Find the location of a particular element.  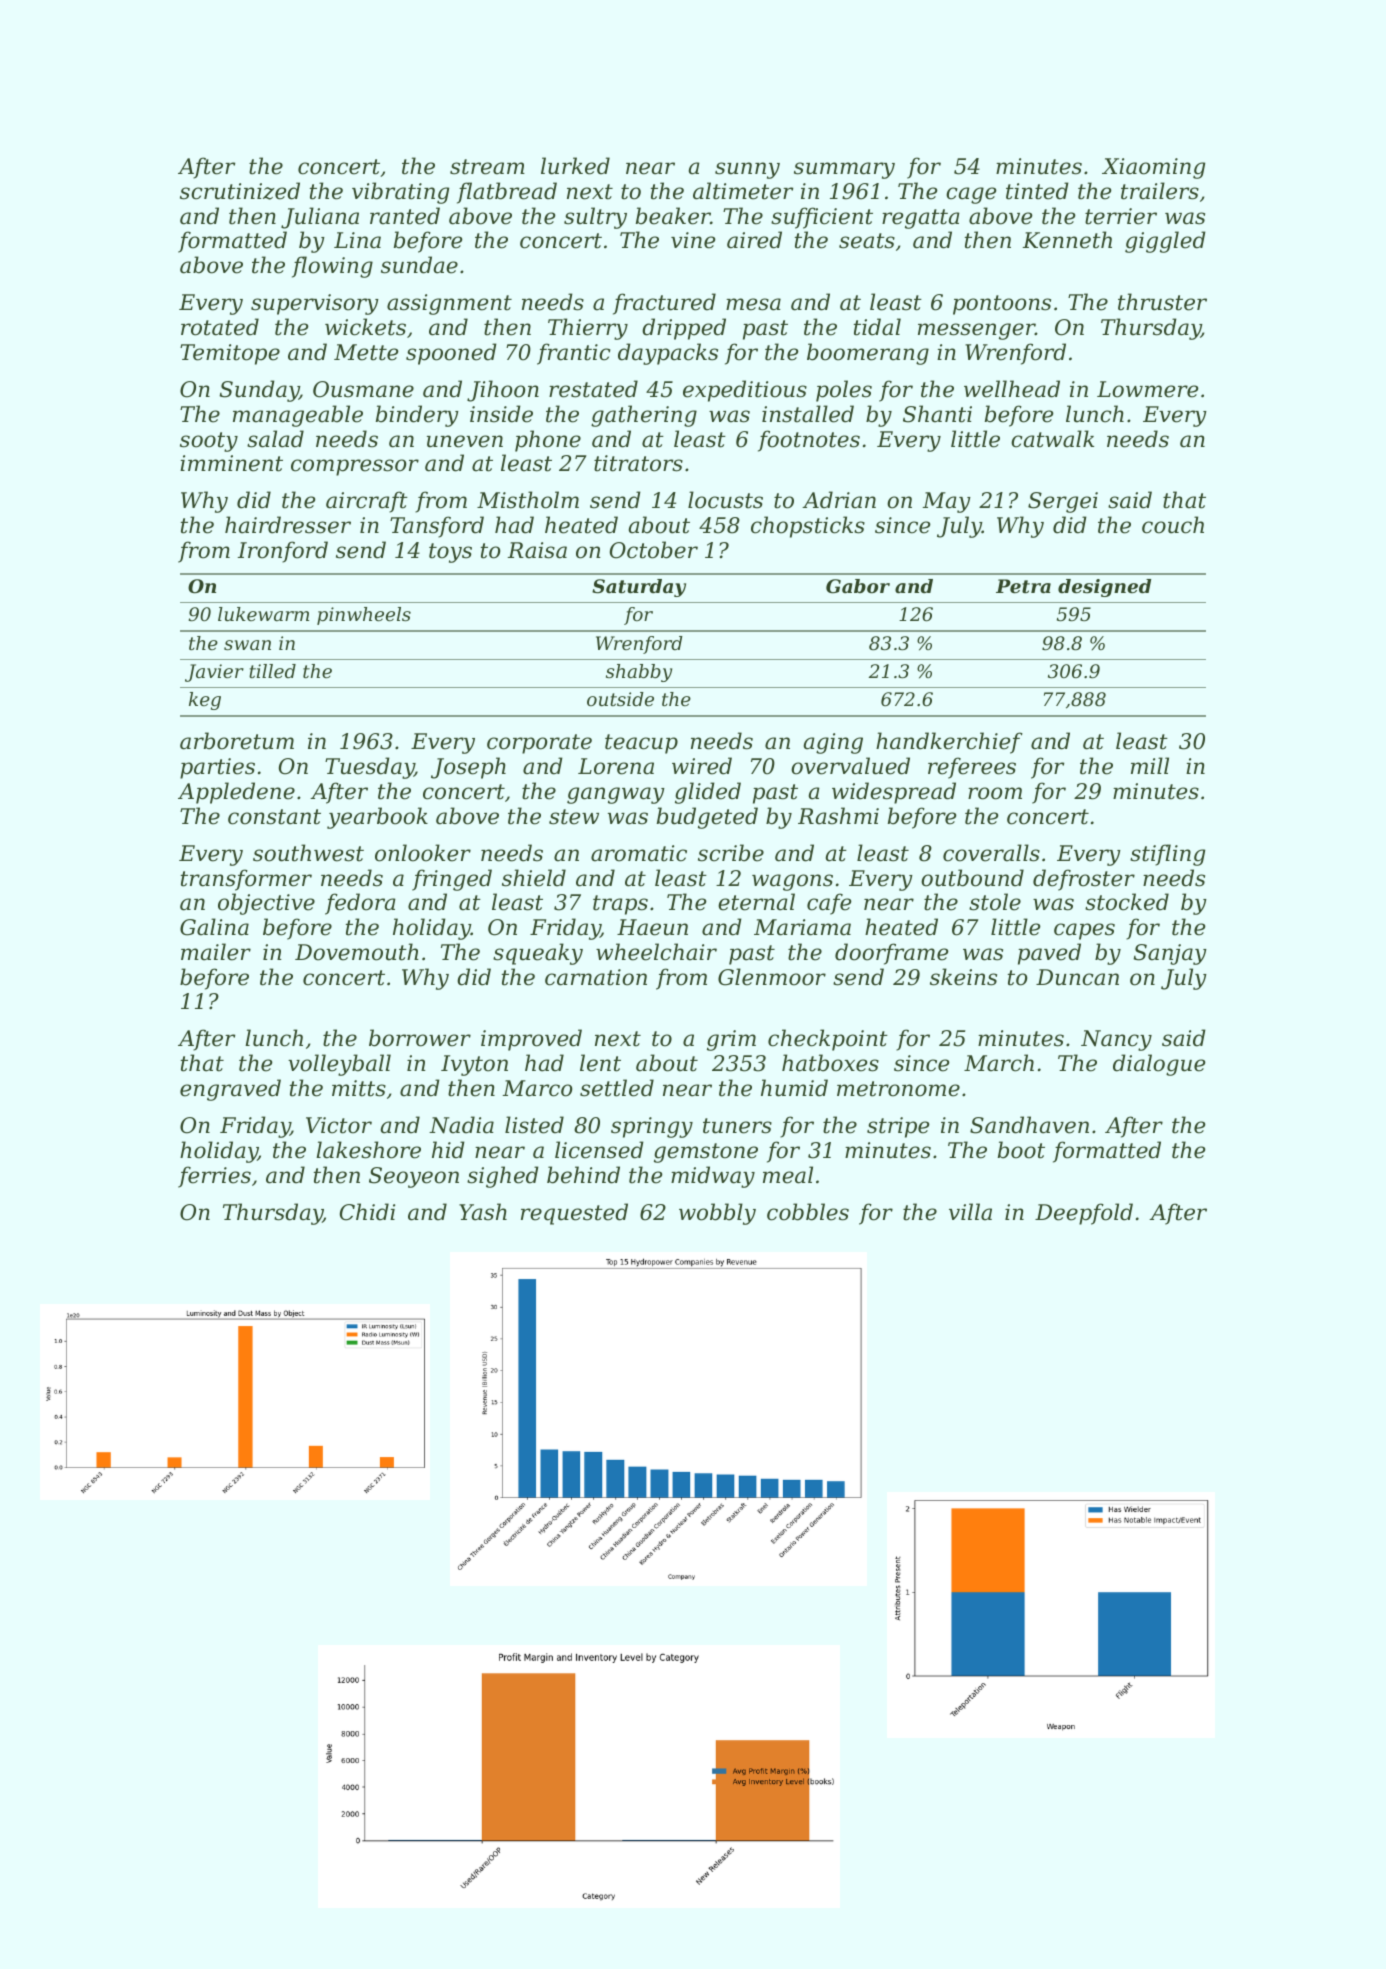

settled is located at coordinates (617, 1088).
